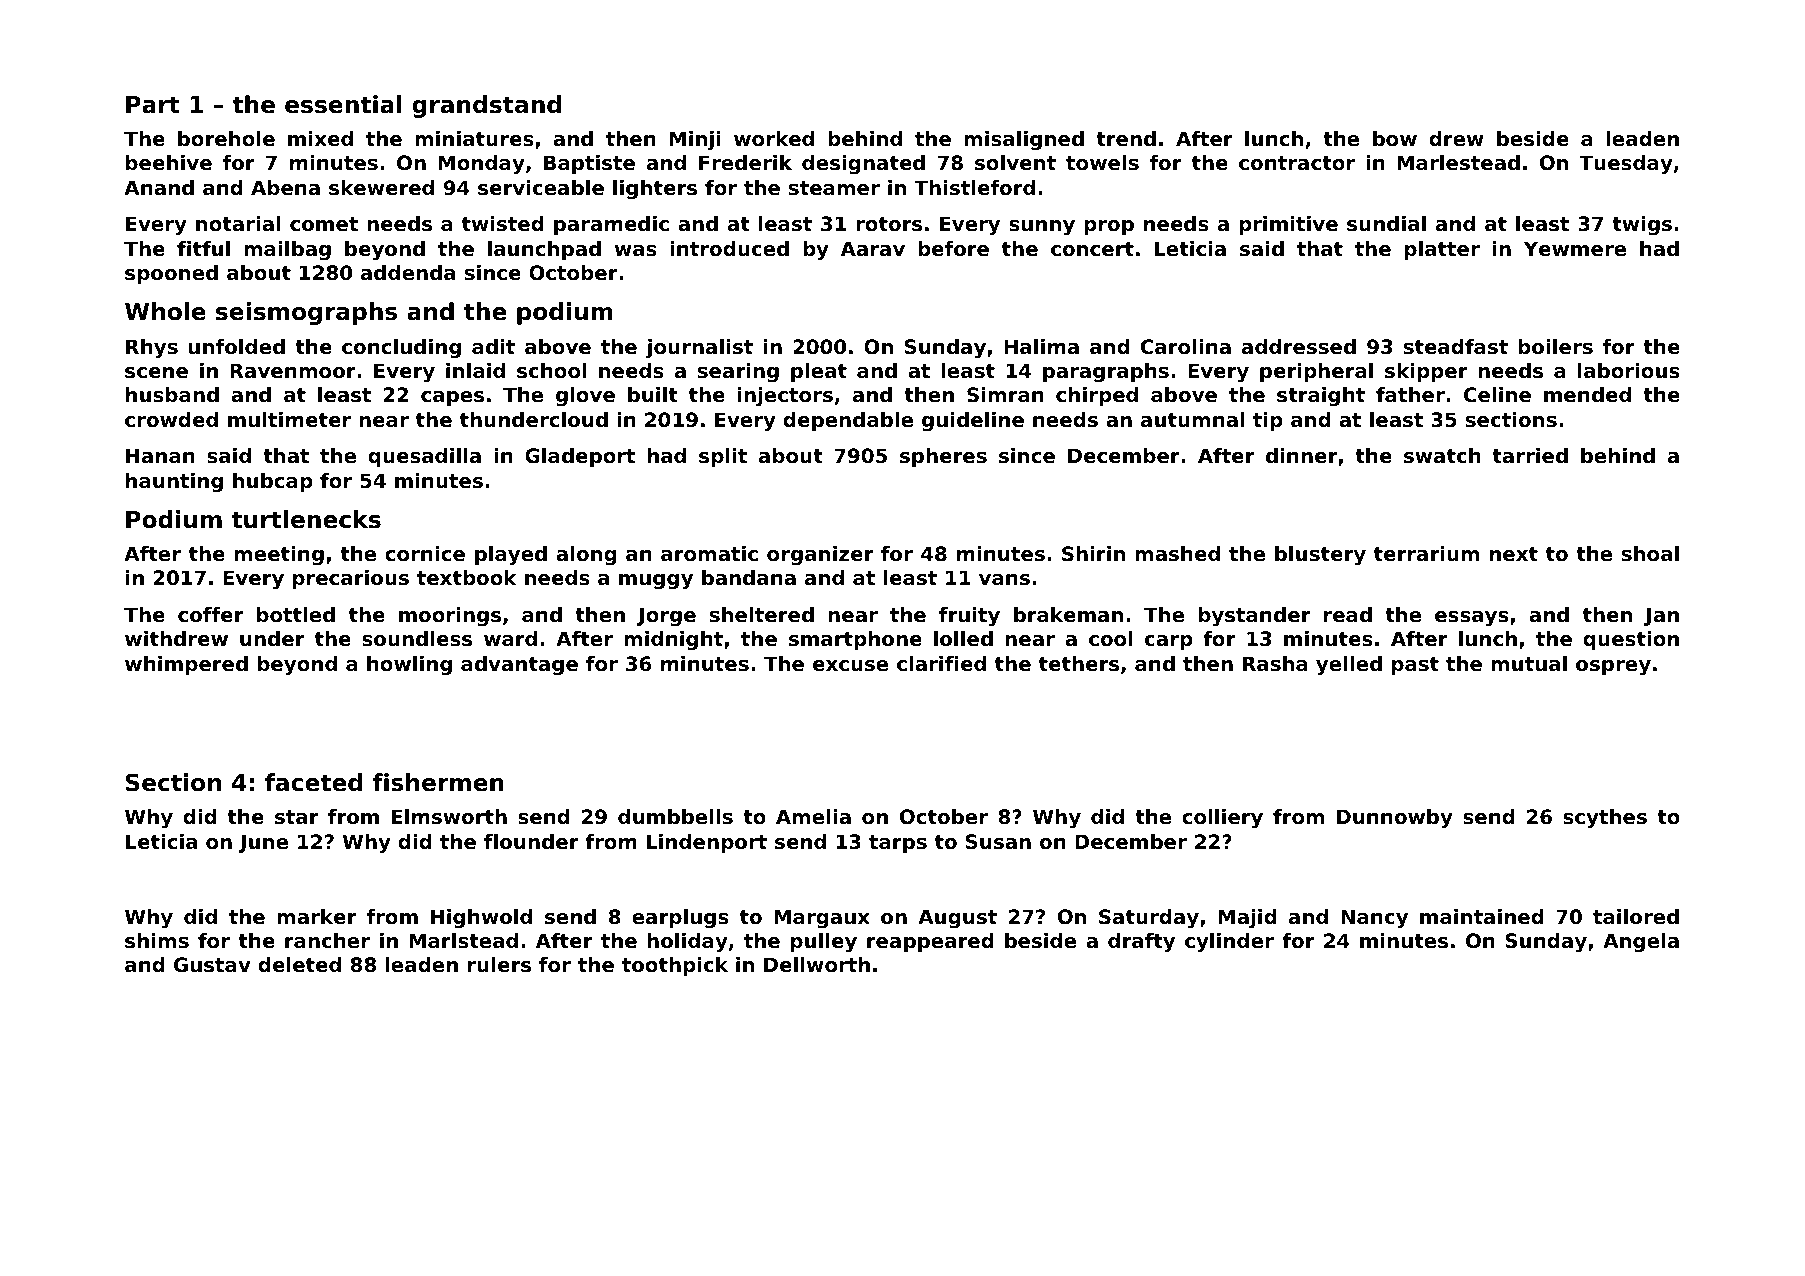 This screenshot has height=1276, width=1805. I want to click on sunny, so click(1042, 228).
